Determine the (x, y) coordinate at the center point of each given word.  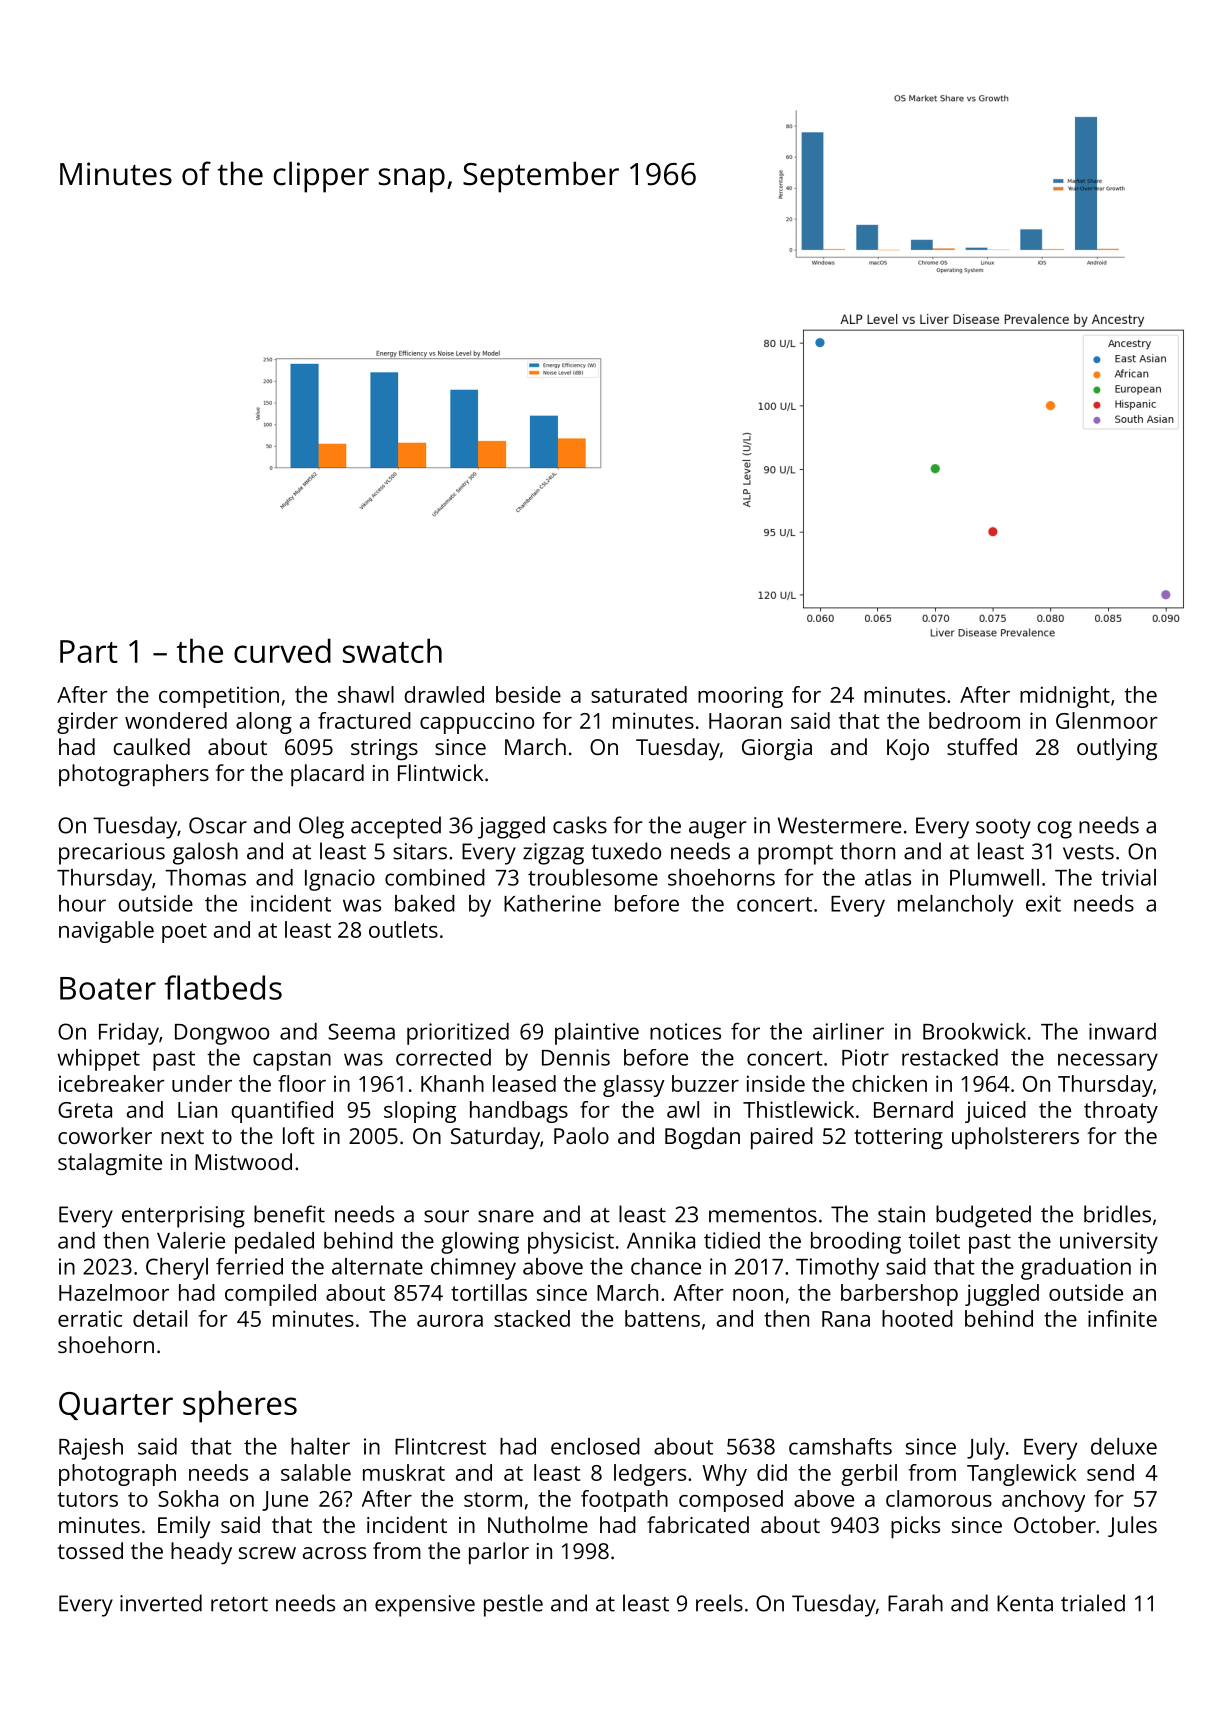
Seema (361, 1031)
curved (282, 650)
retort (239, 1604)
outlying (1117, 749)
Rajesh (91, 1449)
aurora (450, 1321)
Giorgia (777, 750)
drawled (444, 694)
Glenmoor (1107, 720)
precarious (112, 854)
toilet (934, 1240)
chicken (889, 1083)
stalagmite (110, 1164)
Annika (661, 1240)
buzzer (705, 1083)
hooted (917, 1318)
